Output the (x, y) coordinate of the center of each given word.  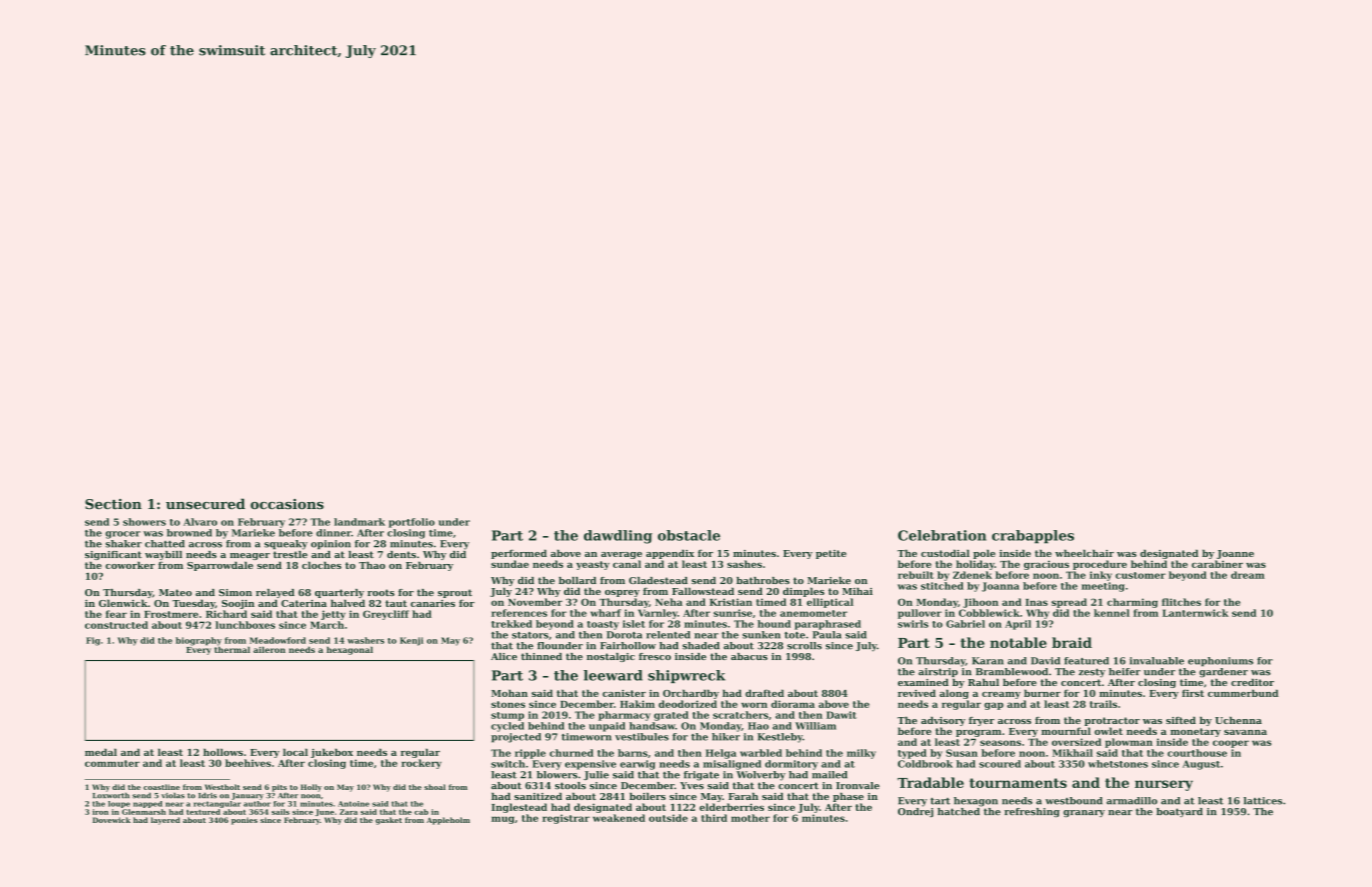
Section (113, 504)
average (621, 555)
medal (101, 752)
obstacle (689, 535)
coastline (162, 787)
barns (633, 753)
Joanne (1235, 554)
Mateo (175, 592)
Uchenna (1238, 720)
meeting (1103, 587)
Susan (962, 753)
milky (861, 754)
